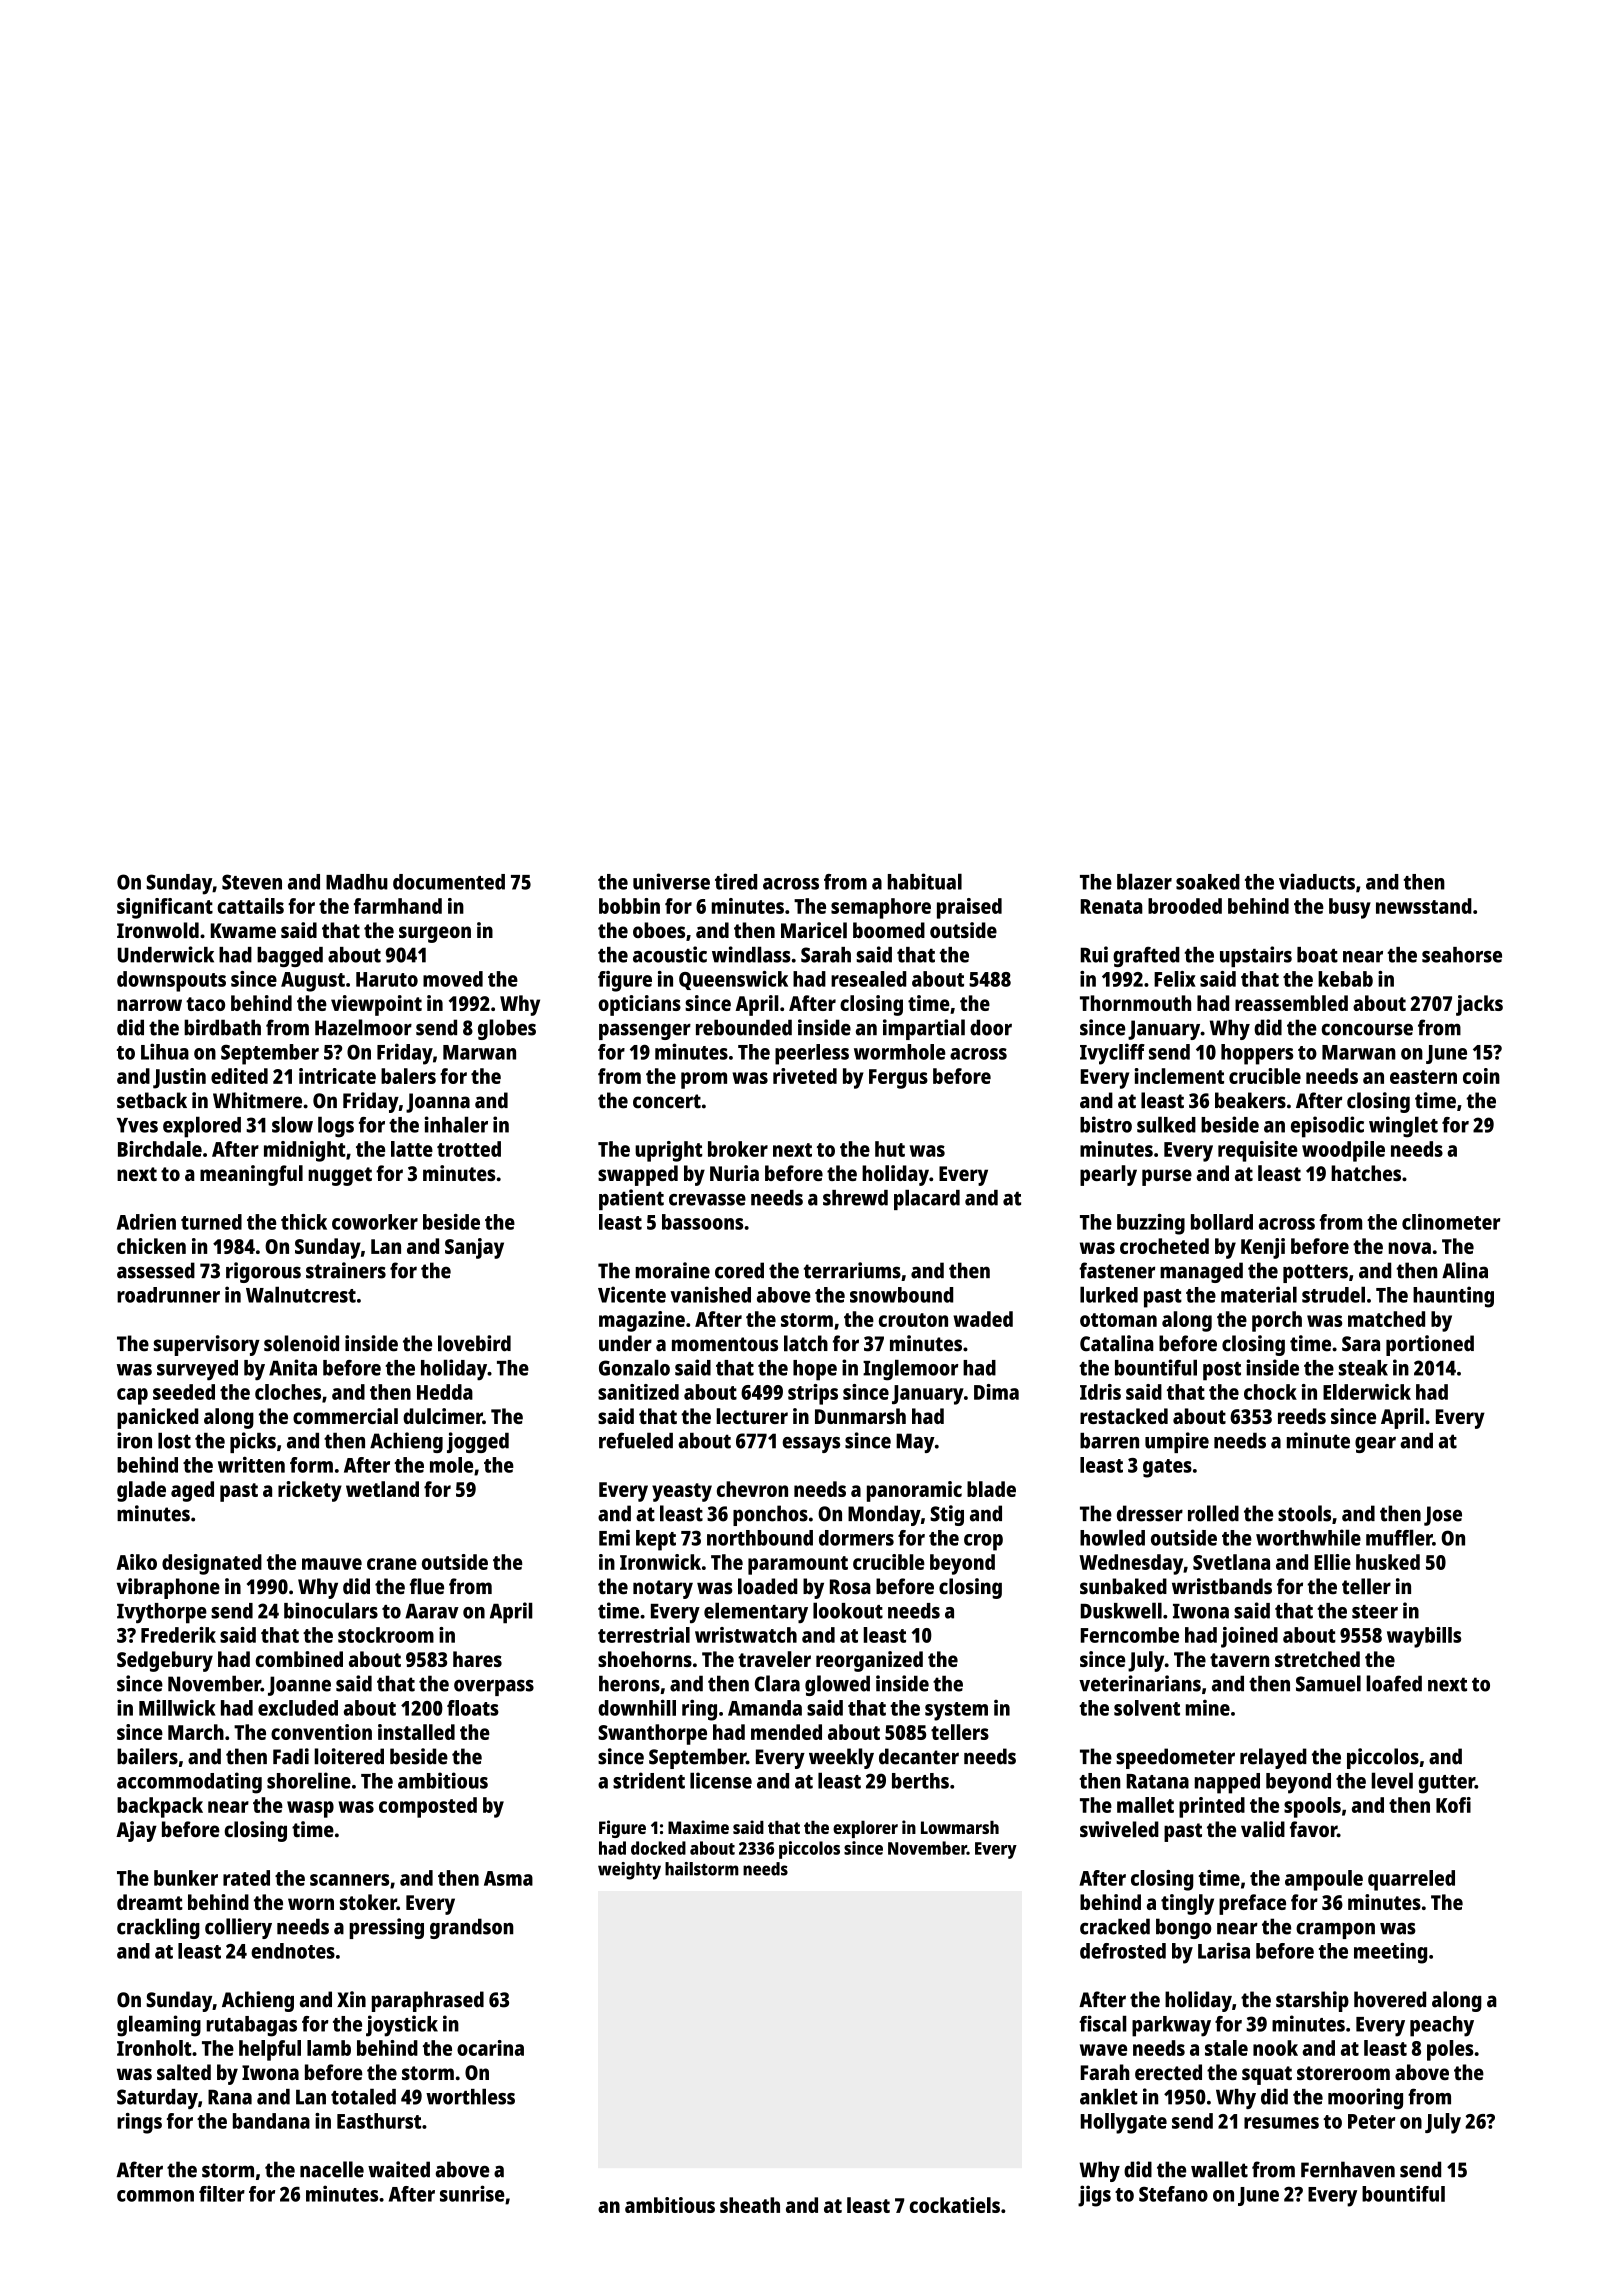  I want to click on wristwatch, so click(746, 1635).
